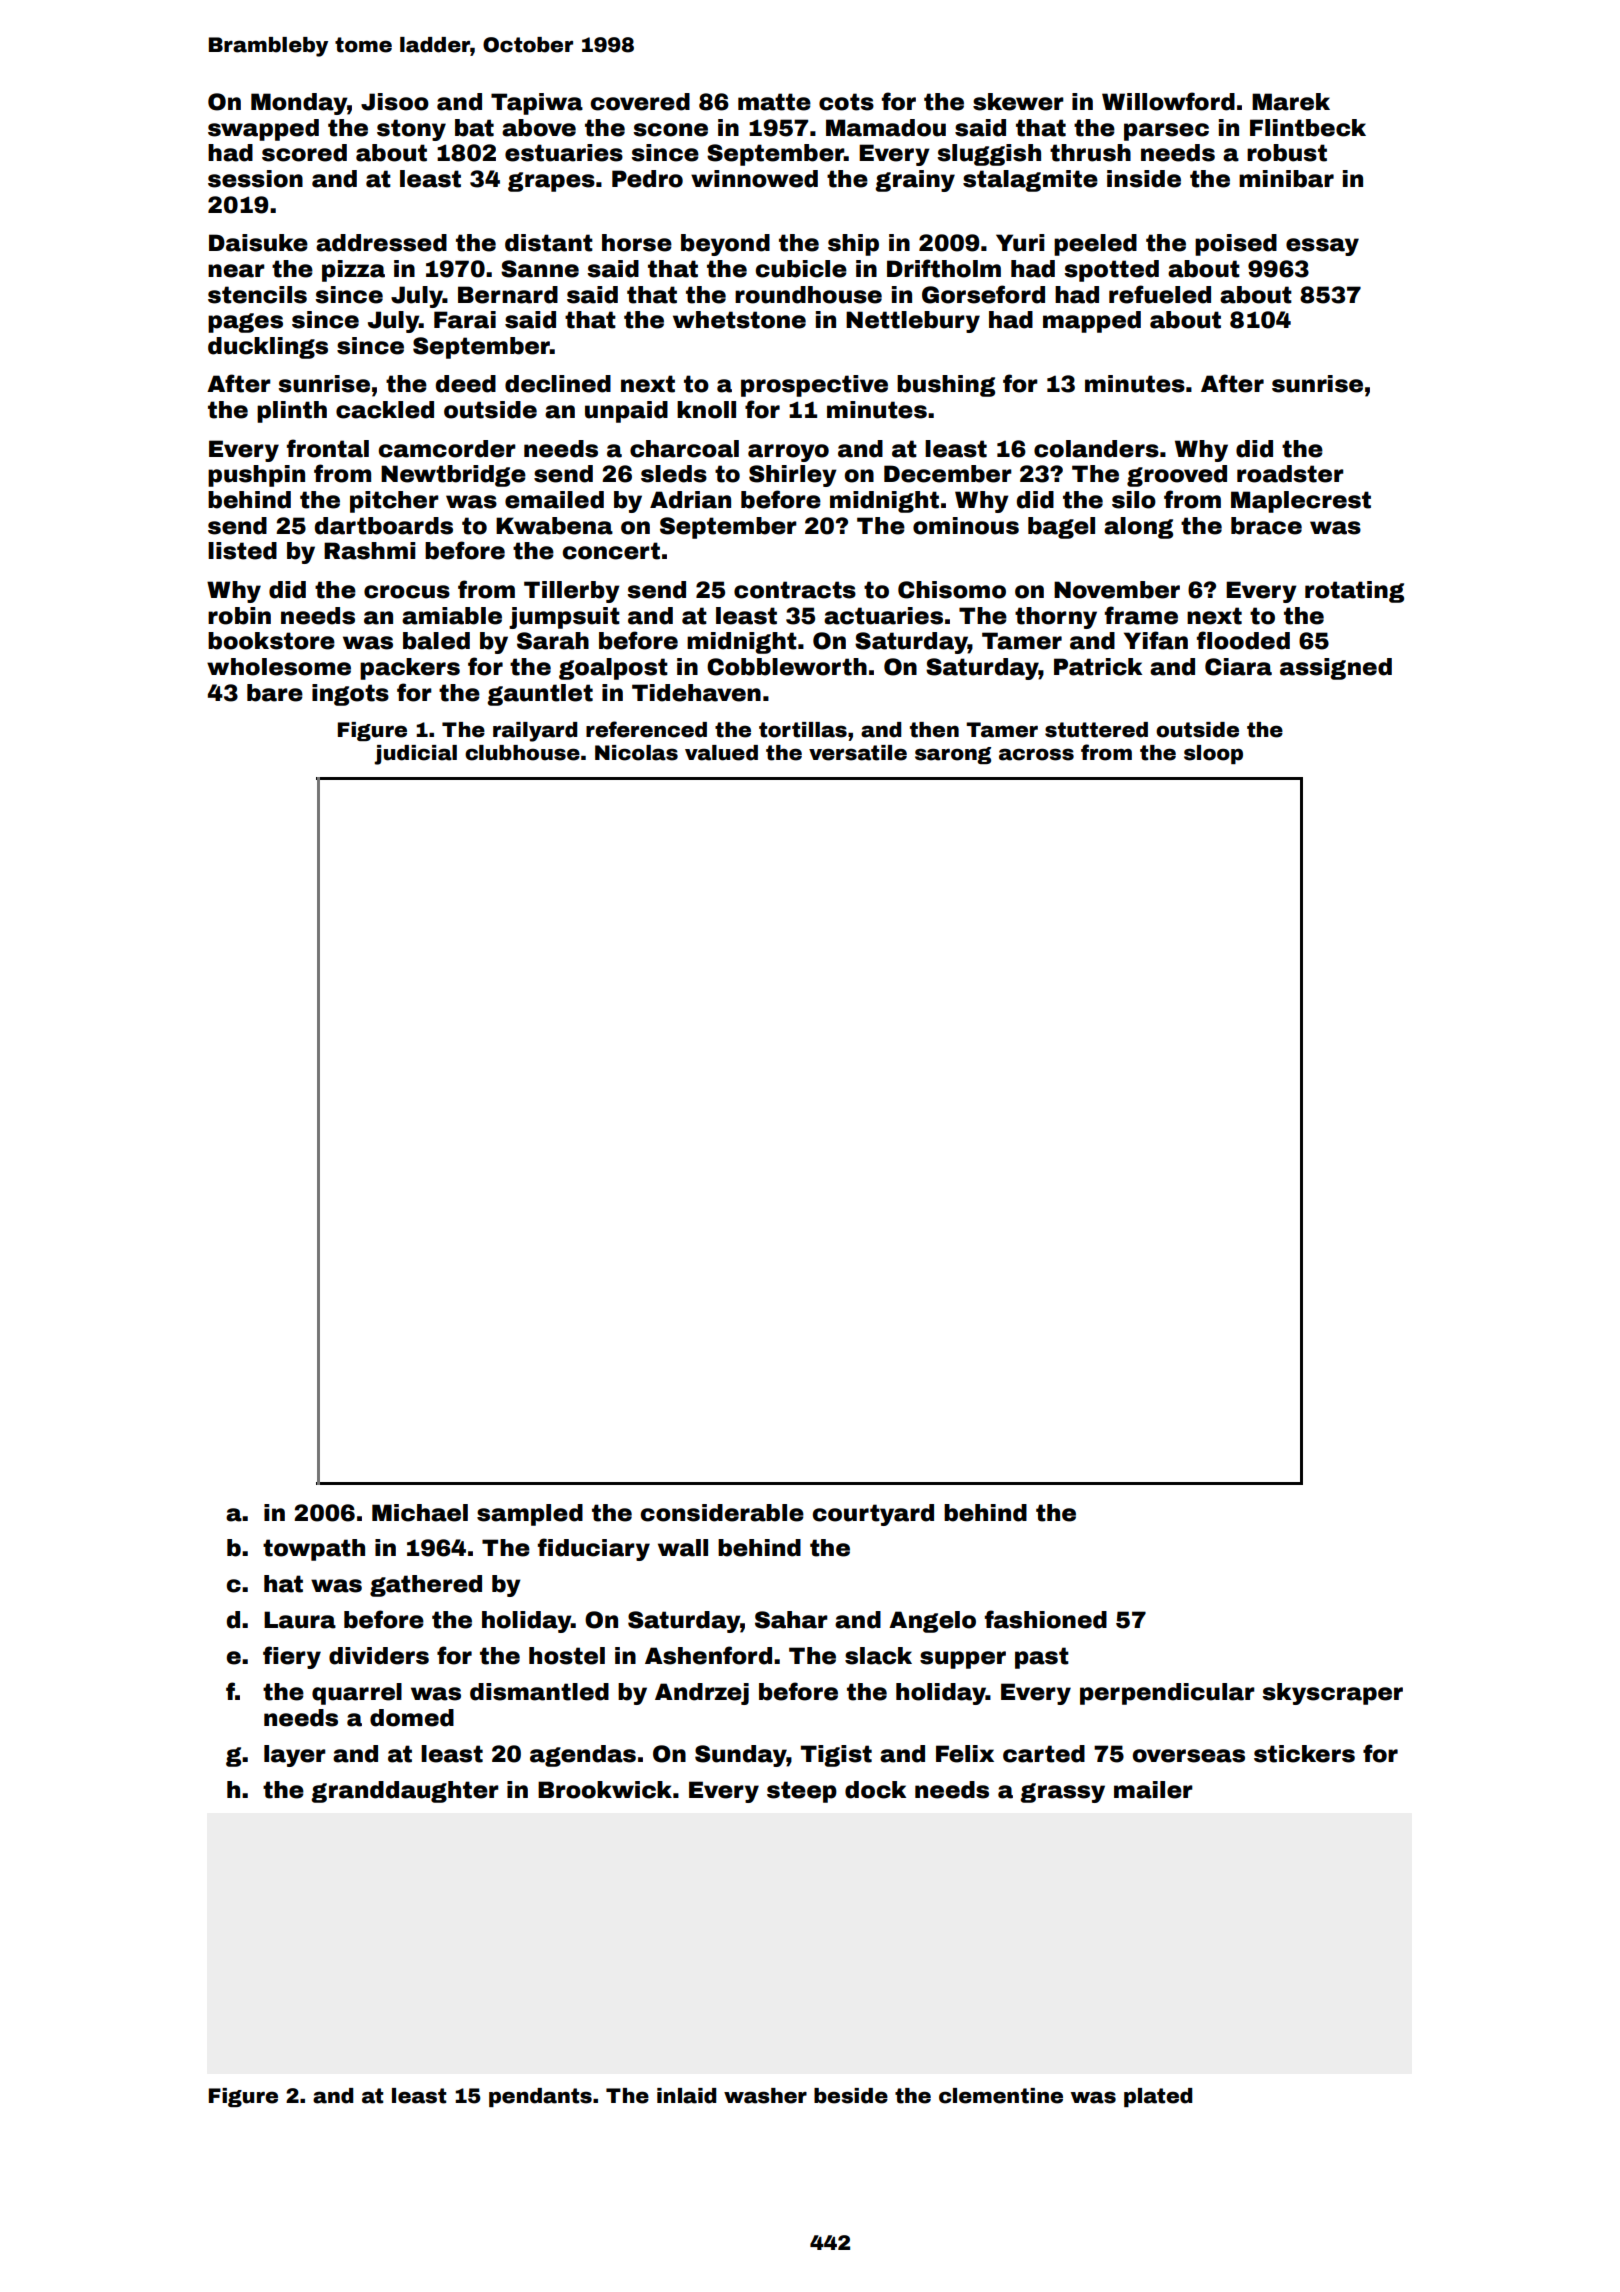  I want to click on Tidehaven, so click(696, 693).
